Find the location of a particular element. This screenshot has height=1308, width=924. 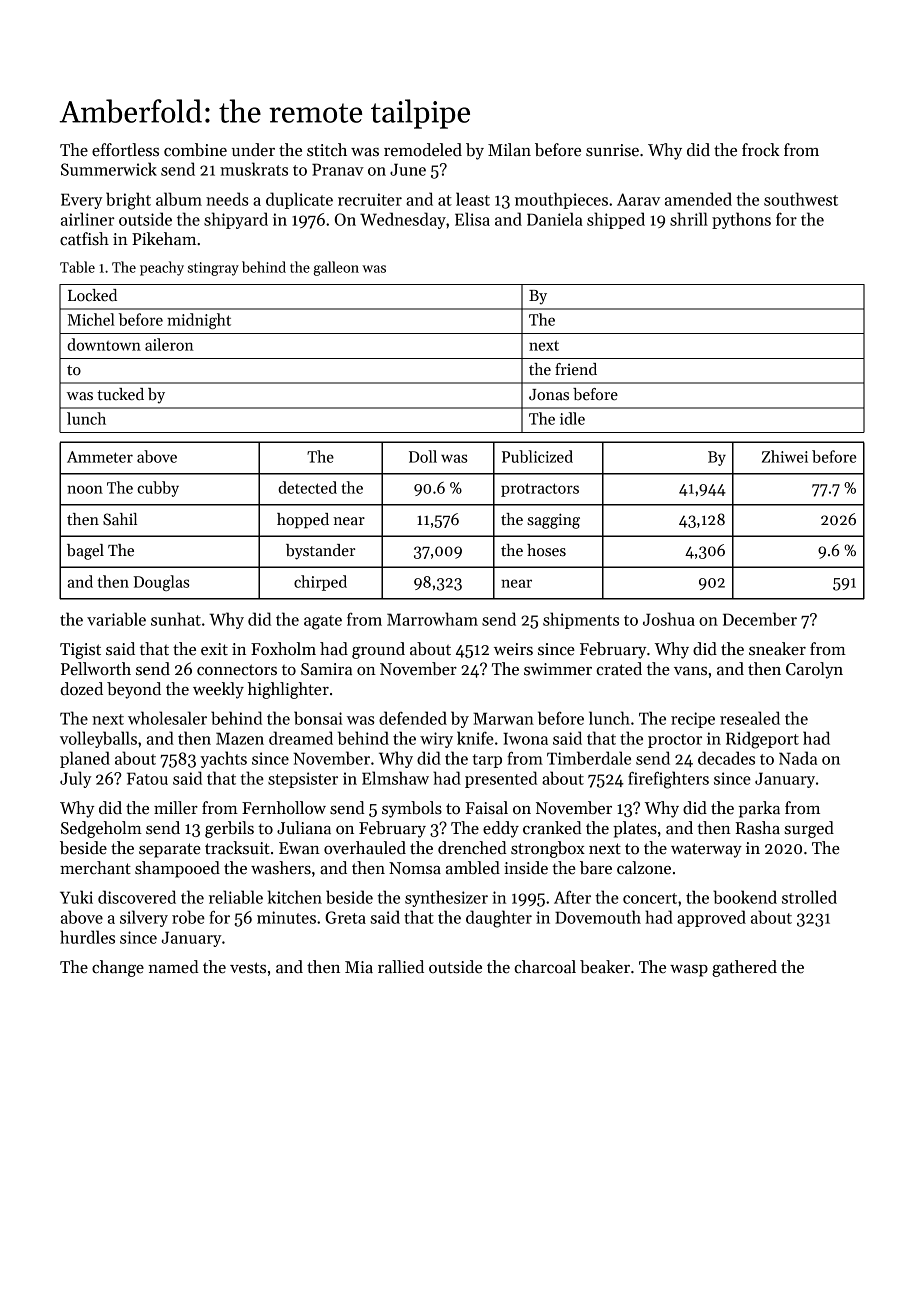

gathered is located at coordinates (744, 968).
